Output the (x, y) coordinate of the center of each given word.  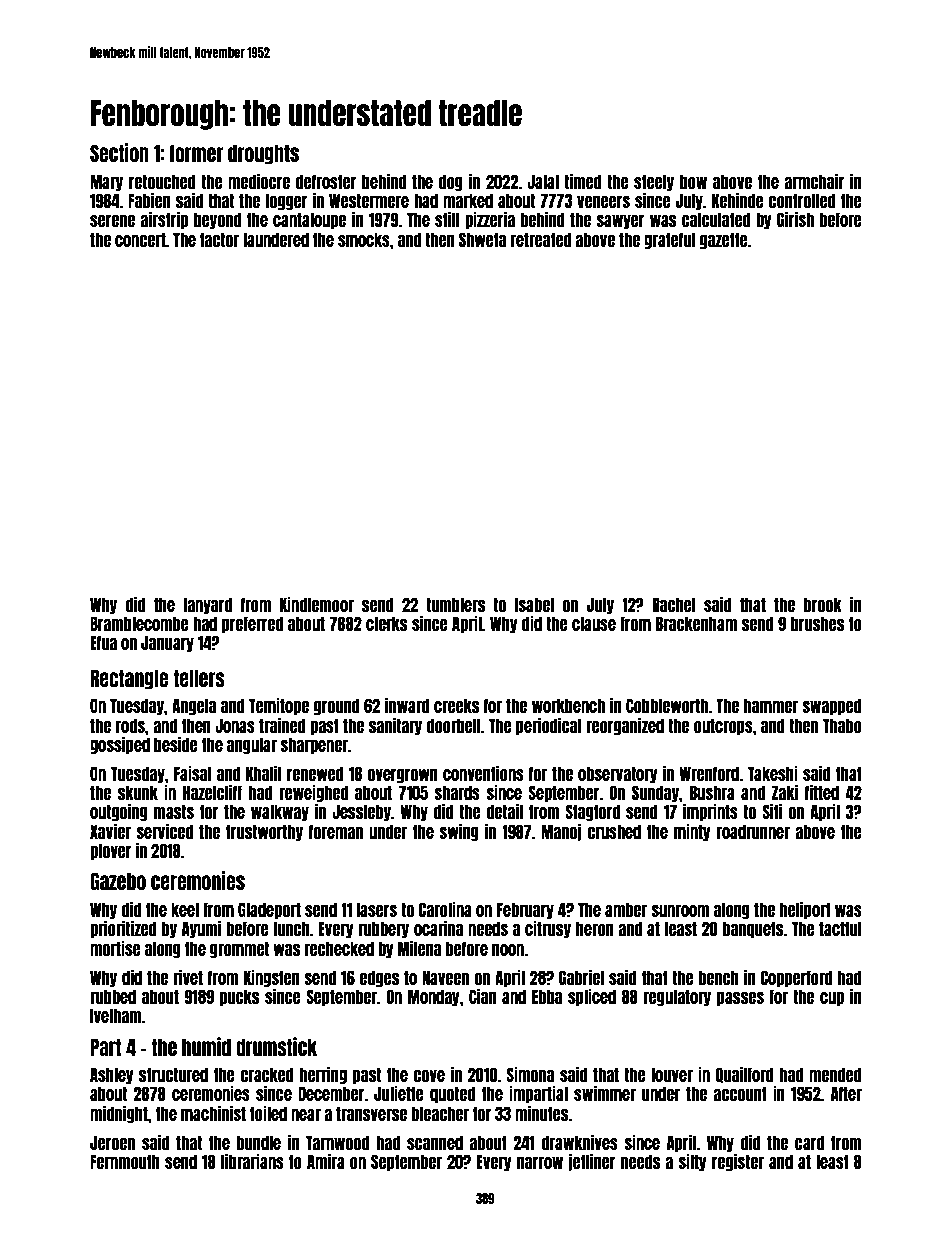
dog (451, 182)
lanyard (208, 605)
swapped (832, 706)
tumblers (455, 604)
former (196, 153)
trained (282, 725)
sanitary (395, 726)
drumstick (276, 1046)
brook (823, 604)
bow (693, 181)
